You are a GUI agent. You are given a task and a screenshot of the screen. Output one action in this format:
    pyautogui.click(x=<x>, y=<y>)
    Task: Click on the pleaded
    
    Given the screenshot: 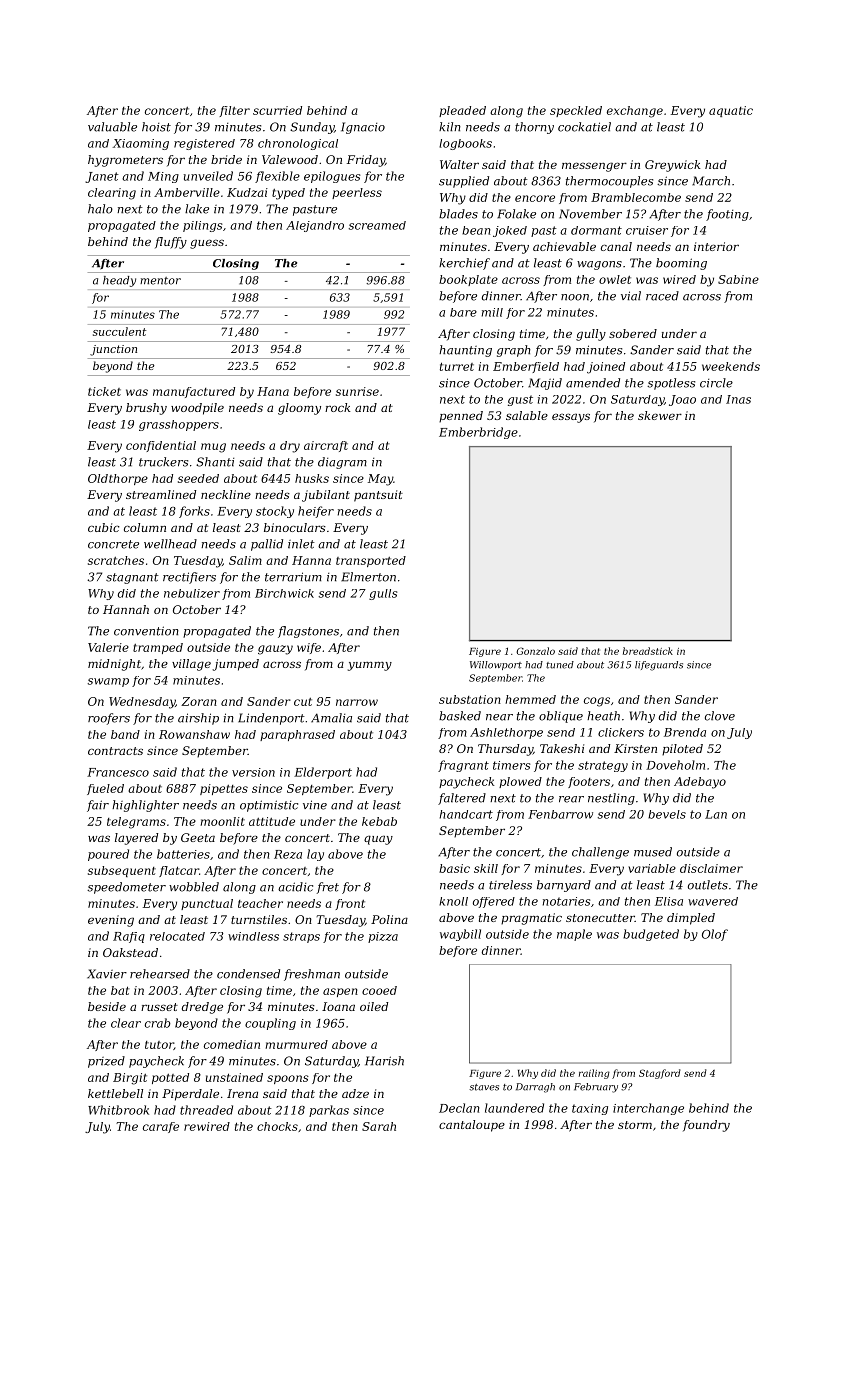 What is the action you would take?
    pyautogui.click(x=462, y=111)
